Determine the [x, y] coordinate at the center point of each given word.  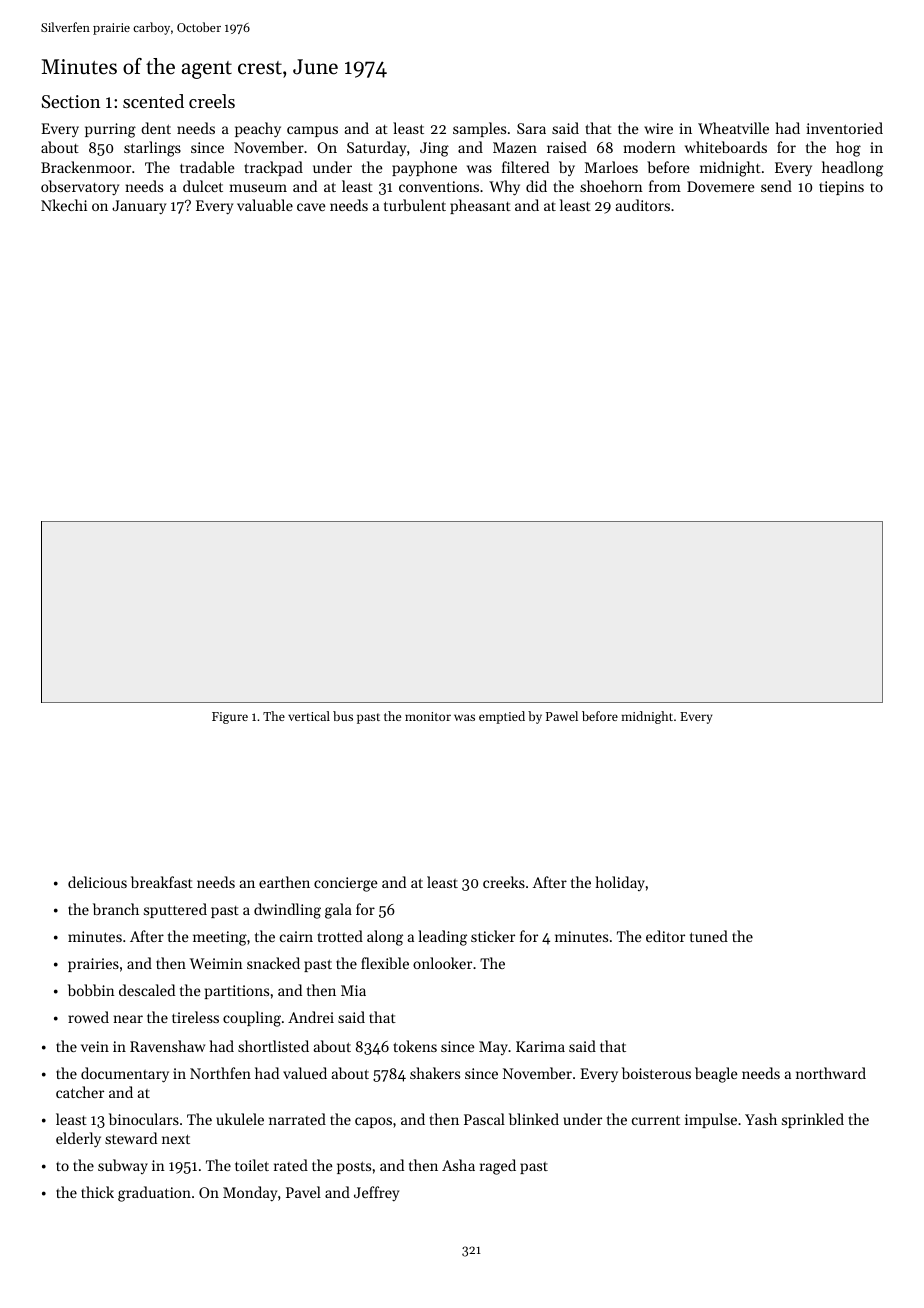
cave [311, 207]
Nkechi [64, 205]
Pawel [562, 716]
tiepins [841, 188]
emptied [502, 717]
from [665, 186]
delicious [97, 882]
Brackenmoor [86, 167]
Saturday [376, 148]
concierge [346, 884]
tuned [709, 936]
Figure [230, 718]
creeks [504, 882]
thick [97, 1192]
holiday [620, 883]
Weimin [216, 963]
